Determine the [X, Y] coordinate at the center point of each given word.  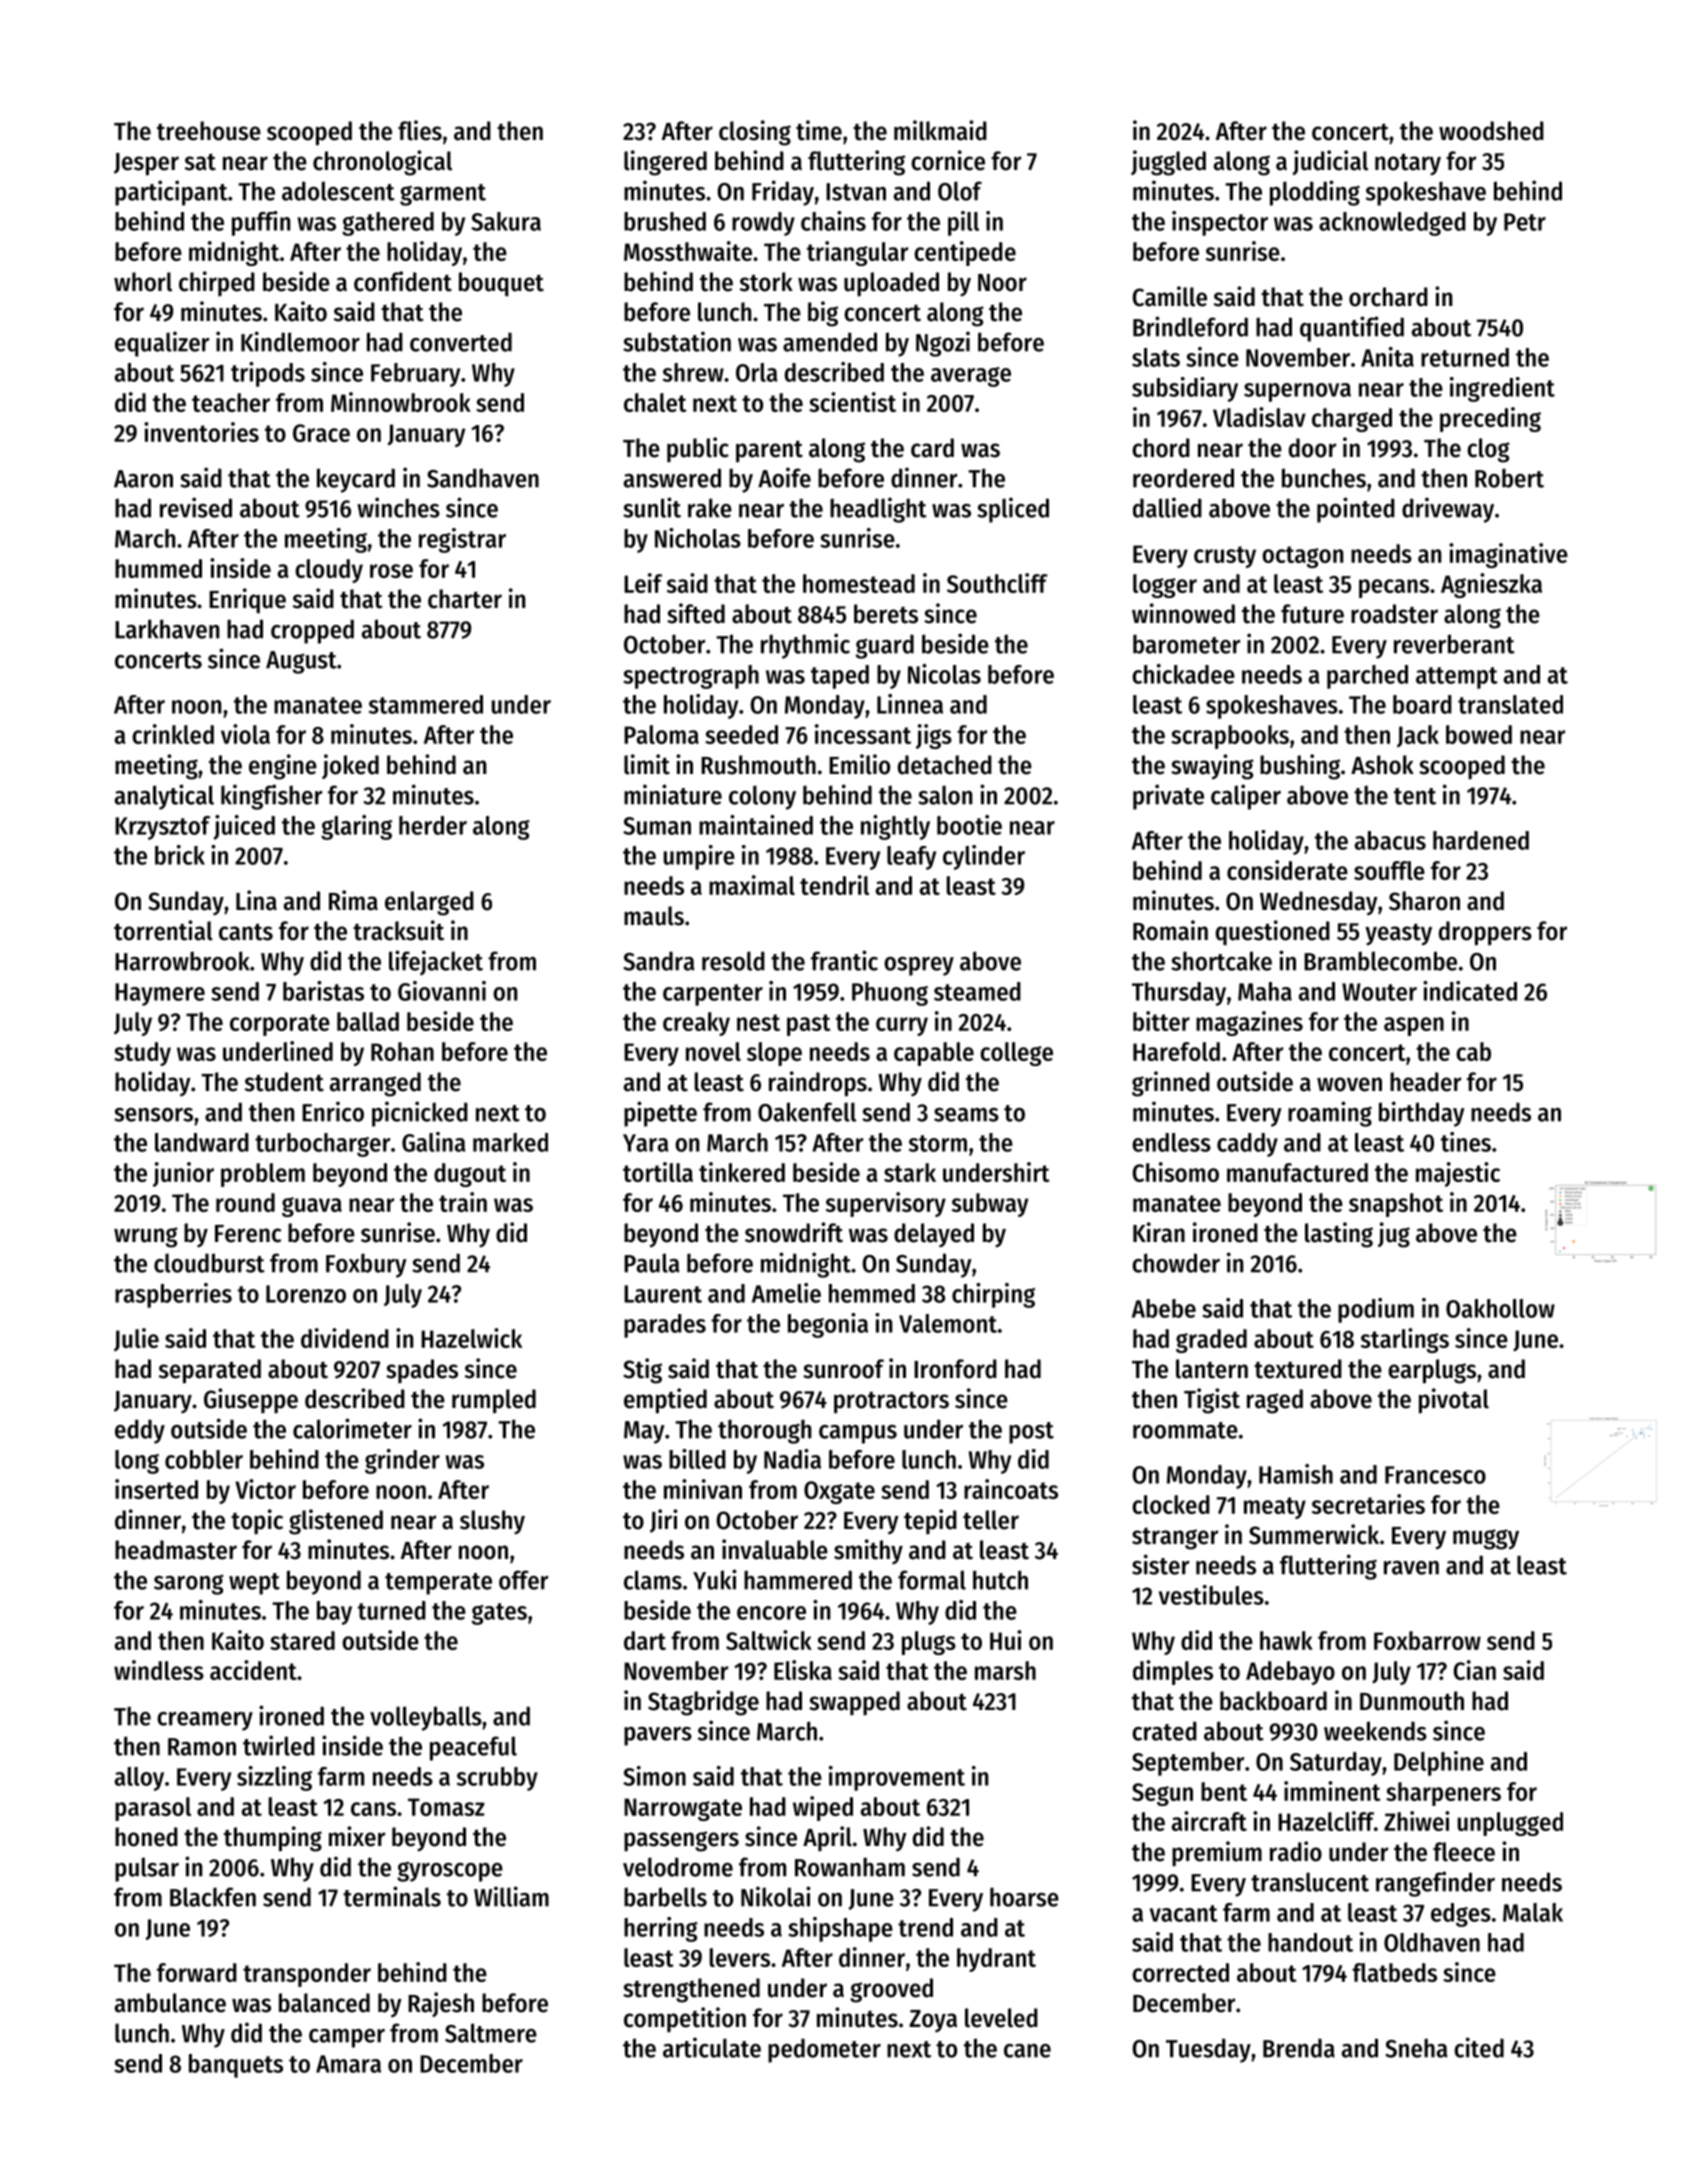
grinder [402, 1461]
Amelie [786, 1293]
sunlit [652, 507]
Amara [348, 2064]
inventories [201, 432]
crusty [1225, 557]
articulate [712, 2047]
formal [932, 1580]
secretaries [1368, 1504]
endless [1171, 1142]
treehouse [209, 131]
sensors [153, 1115]
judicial [1330, 162]
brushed [665, 221]
